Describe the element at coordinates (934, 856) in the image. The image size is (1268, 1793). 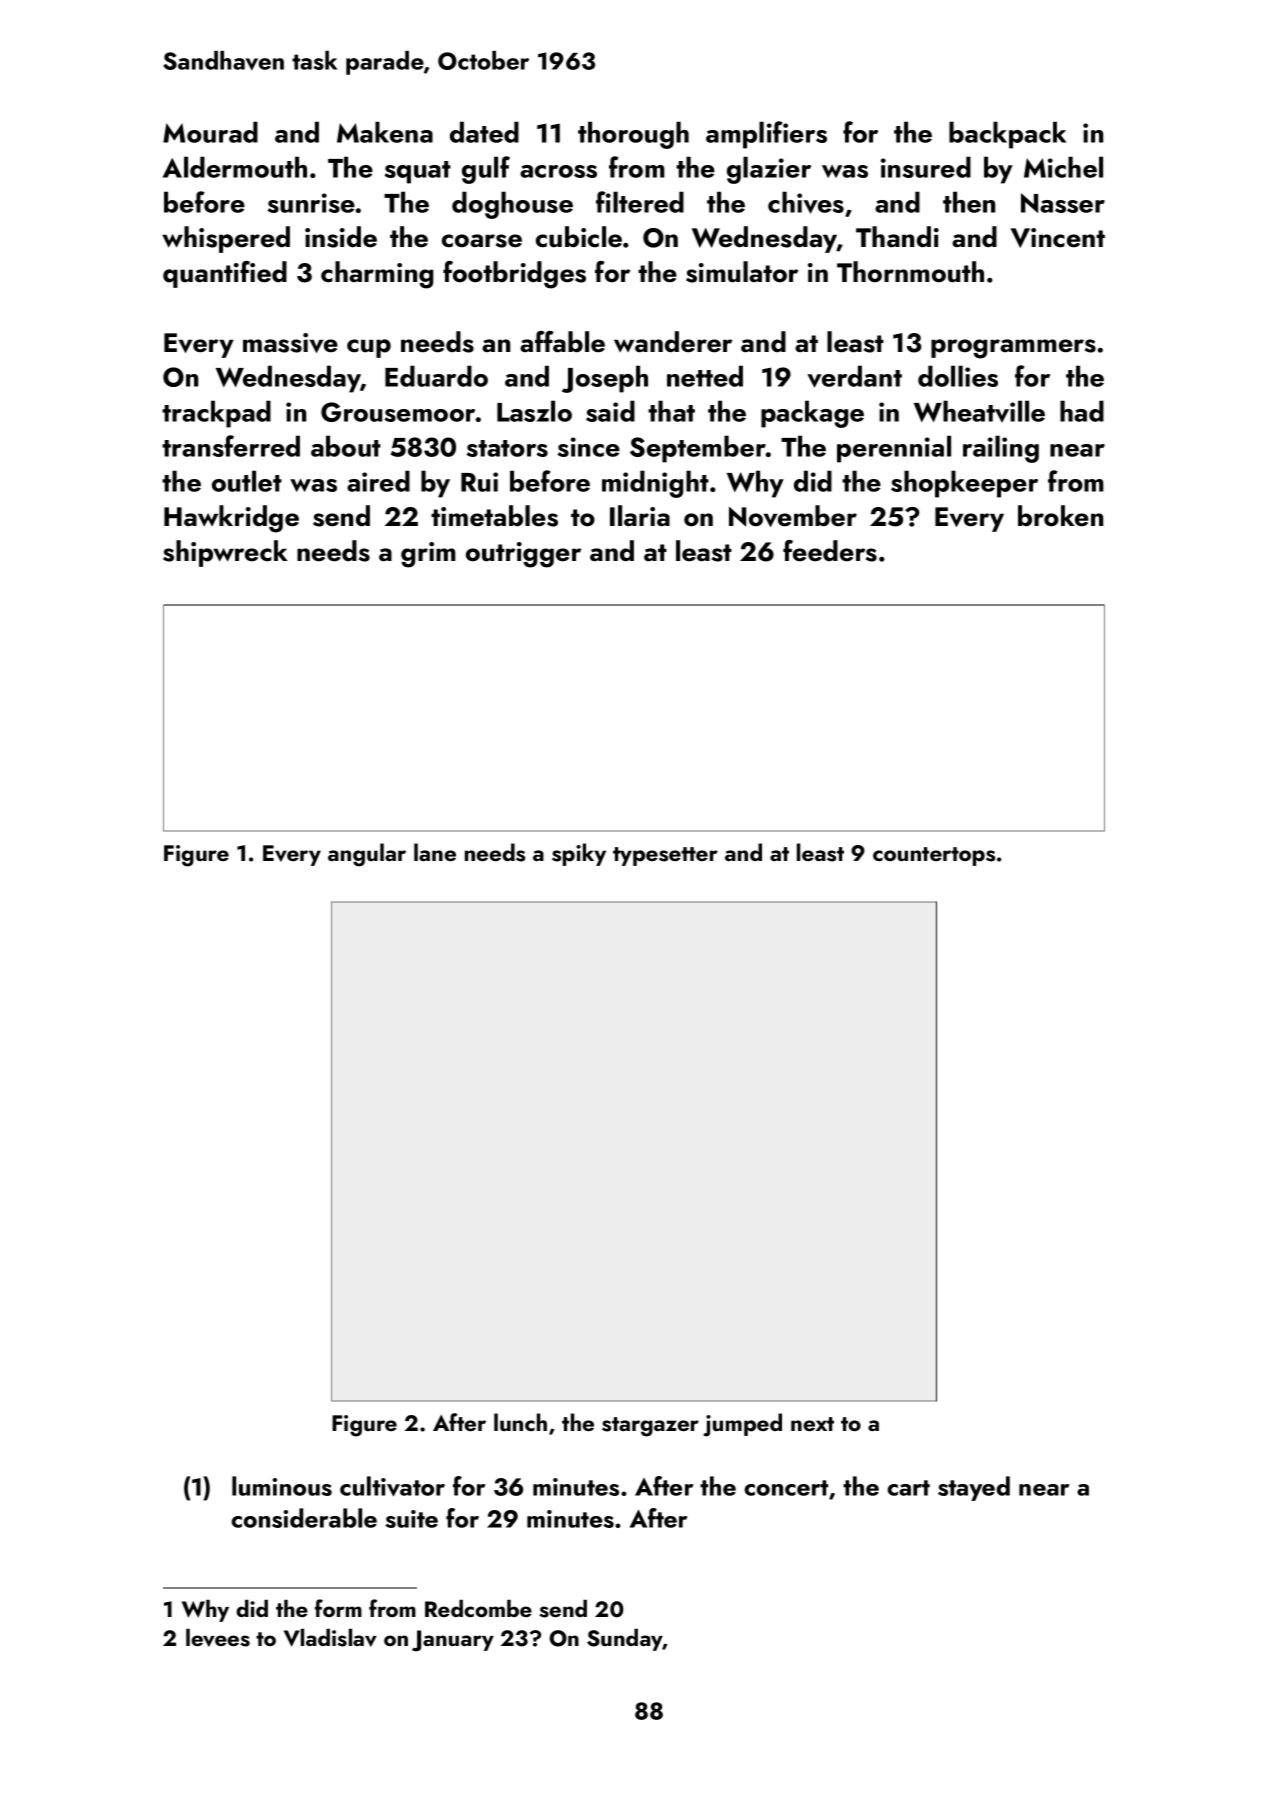
I see `countertops` at that location.
